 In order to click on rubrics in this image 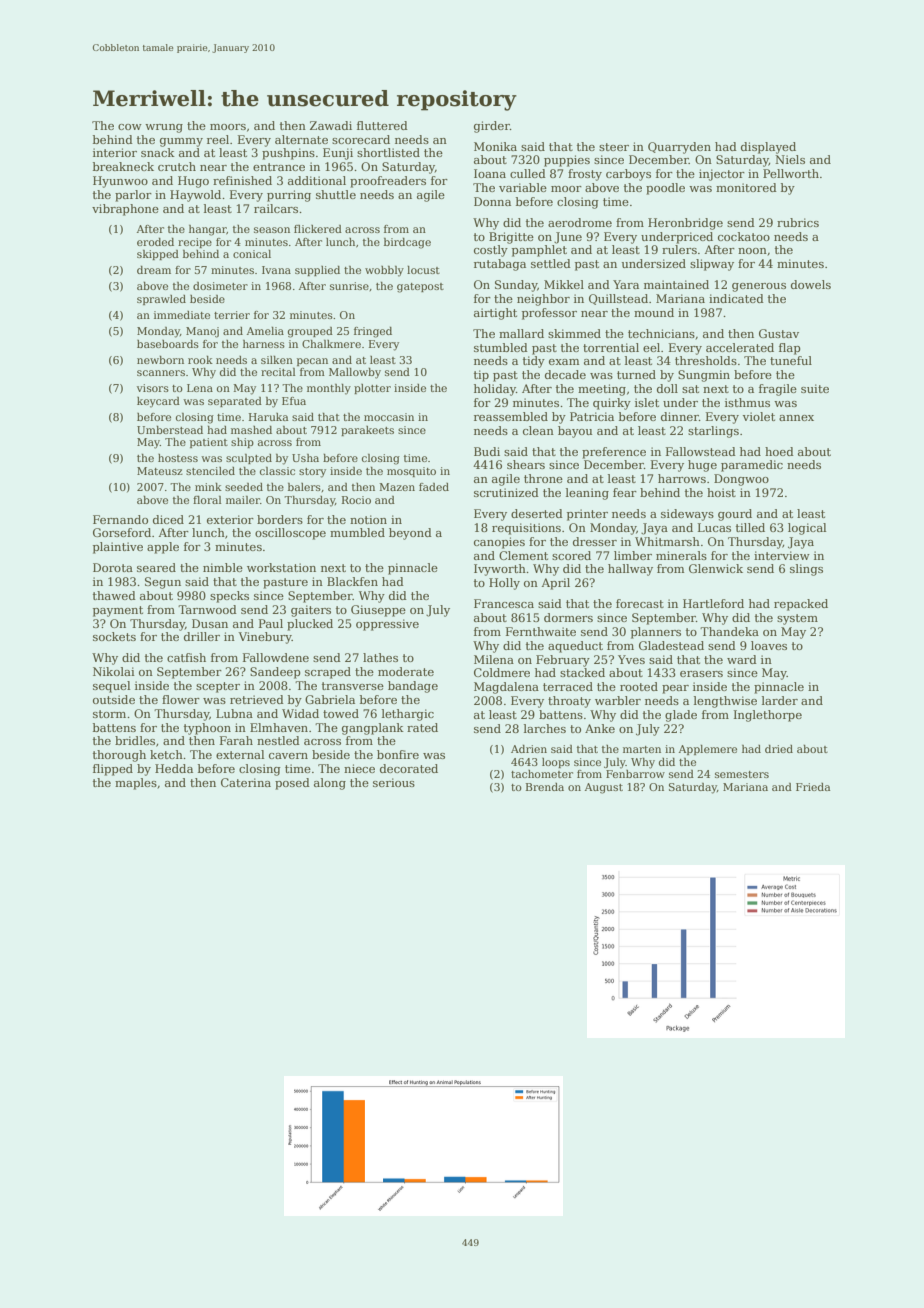, I will do `click(798, 222)`.
